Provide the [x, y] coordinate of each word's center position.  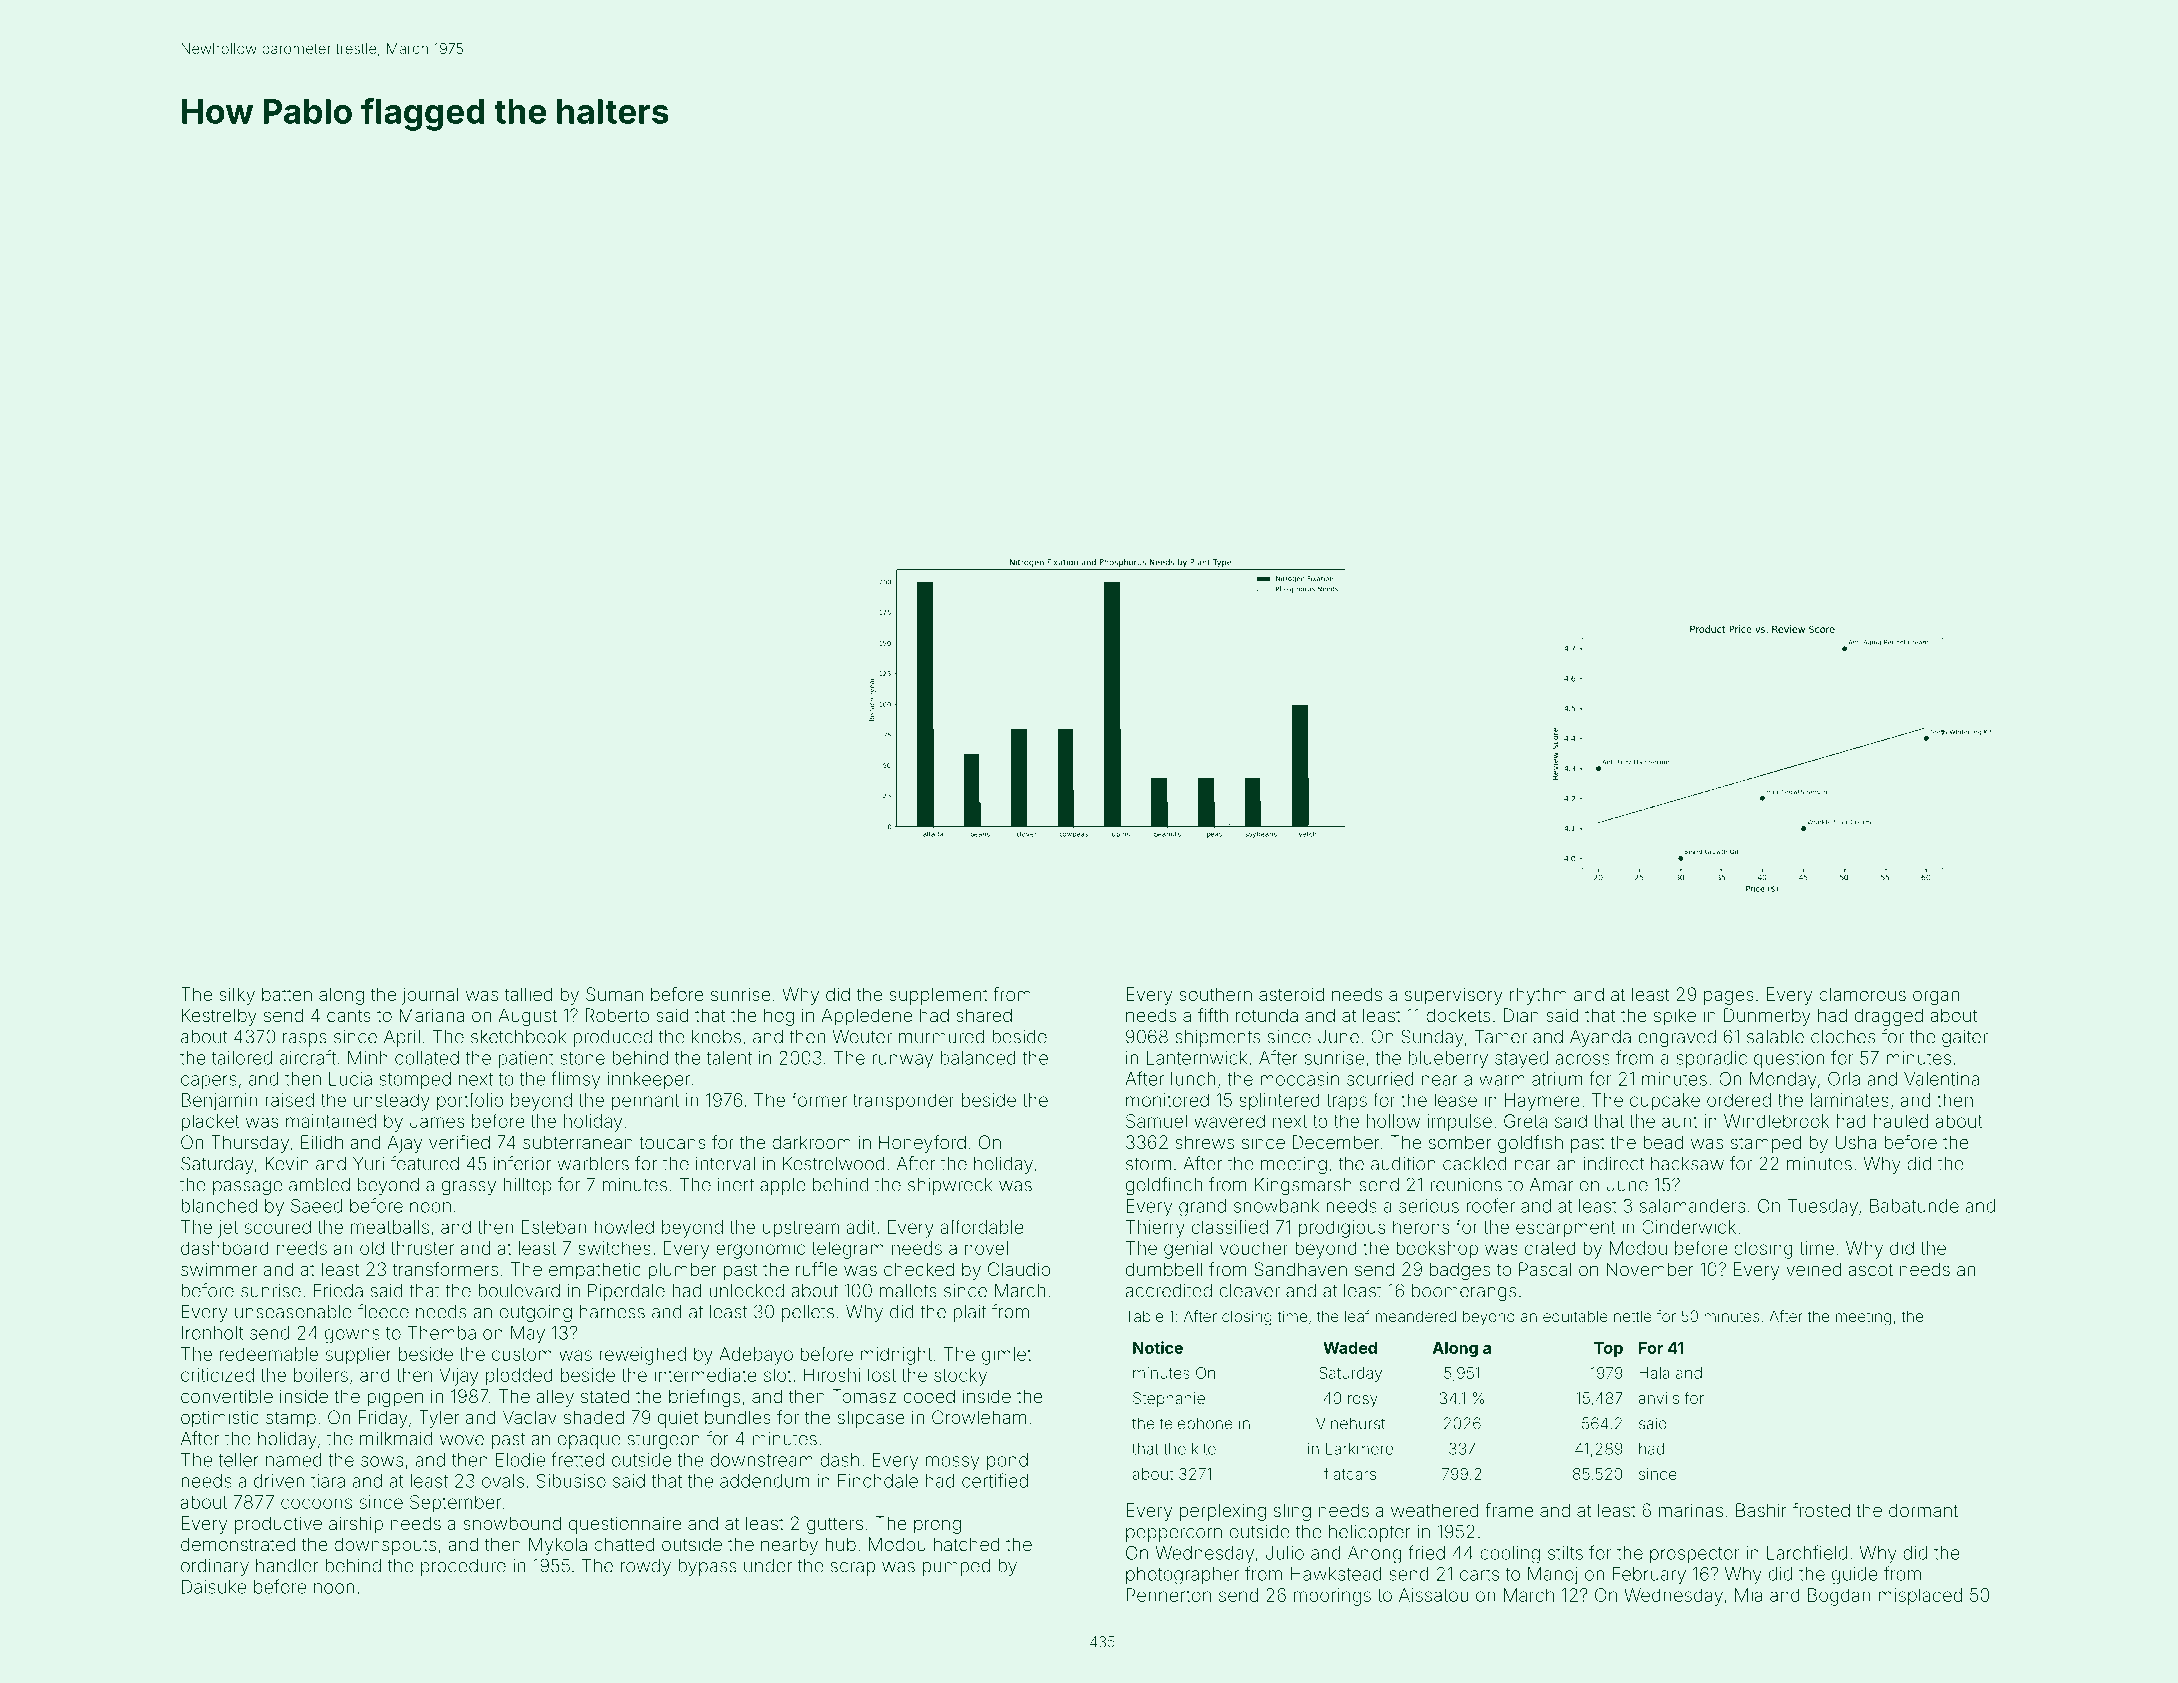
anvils [1659, 1398]
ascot [1870, 1269]
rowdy [646, 1567]
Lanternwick [1197, 1058]
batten [287, 994]
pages [1729, 997]
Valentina [1941, 1079]
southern [1215, 994]
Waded [1350, 1348]
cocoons [316, 1503]
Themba [442, 1333]
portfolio [470, 1101]
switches [614, 1248]
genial [1188, 1250]
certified [995, 1480]
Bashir [1761, 1510]
